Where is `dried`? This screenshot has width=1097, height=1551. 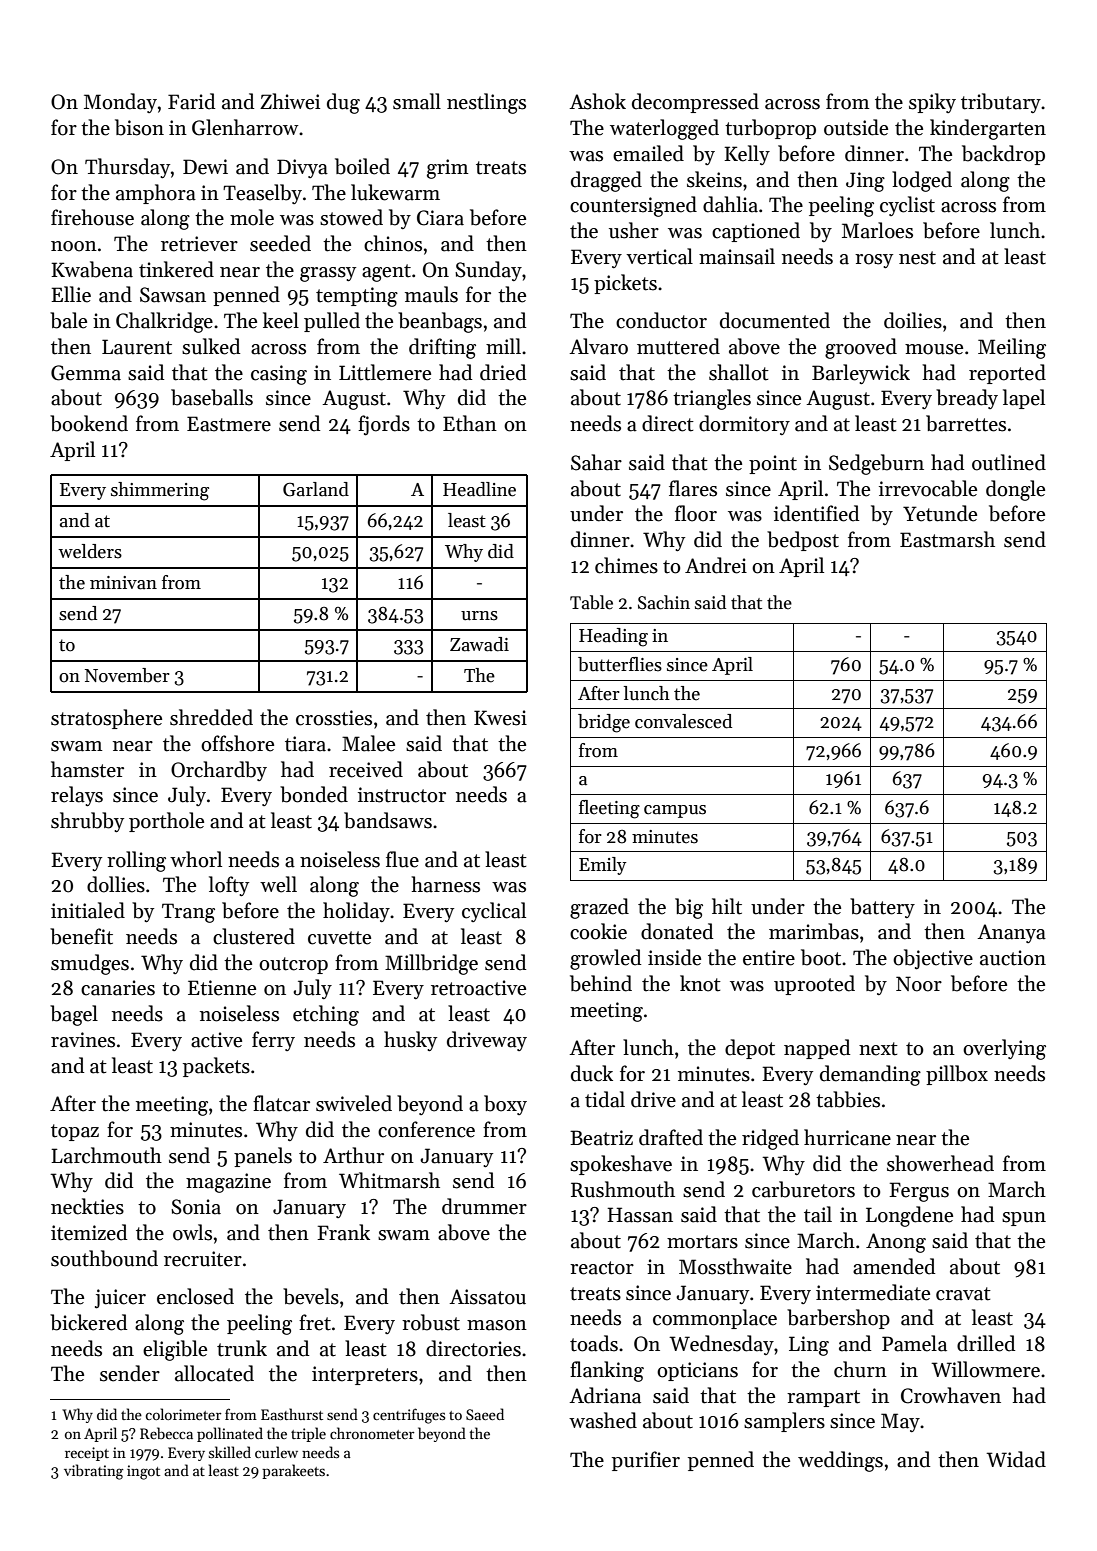 dried is located at coordinates (503, 372).
